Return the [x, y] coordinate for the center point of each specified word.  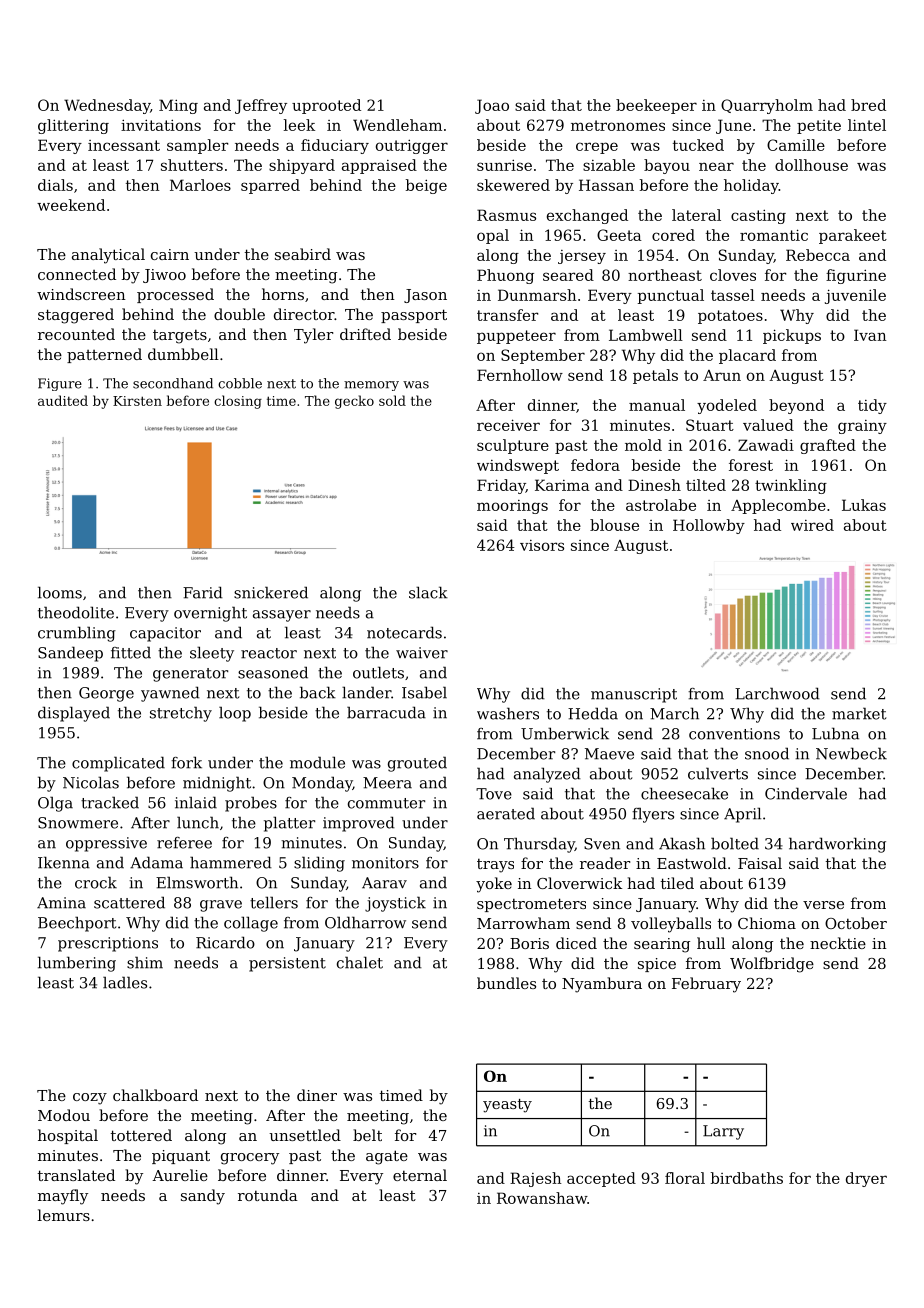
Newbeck [851, 753]
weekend [71, 205]
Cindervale [806, 793]
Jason [425, 296]
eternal [420, 1175]
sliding [319, 864]
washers [508, 713]
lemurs [64, 1215]
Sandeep [70, 654]
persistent [287, 964]
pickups [792, 336]
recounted [76, 334]
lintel [867, 125]
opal [493, 236]
